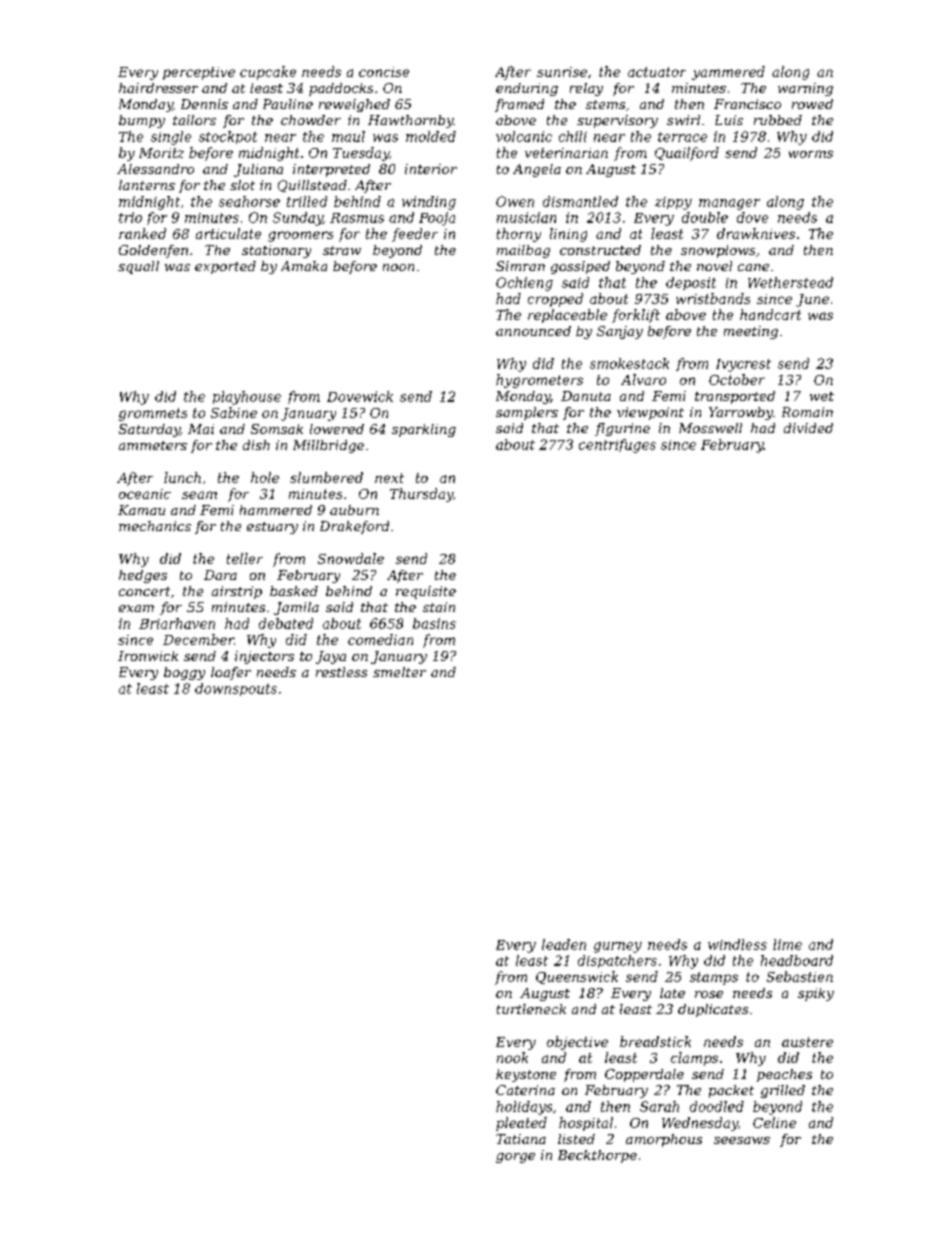 The image size is (952, 1233). Describe the element at coordinates (143, 576) in the screenshot. I see `hedges` at that location.
